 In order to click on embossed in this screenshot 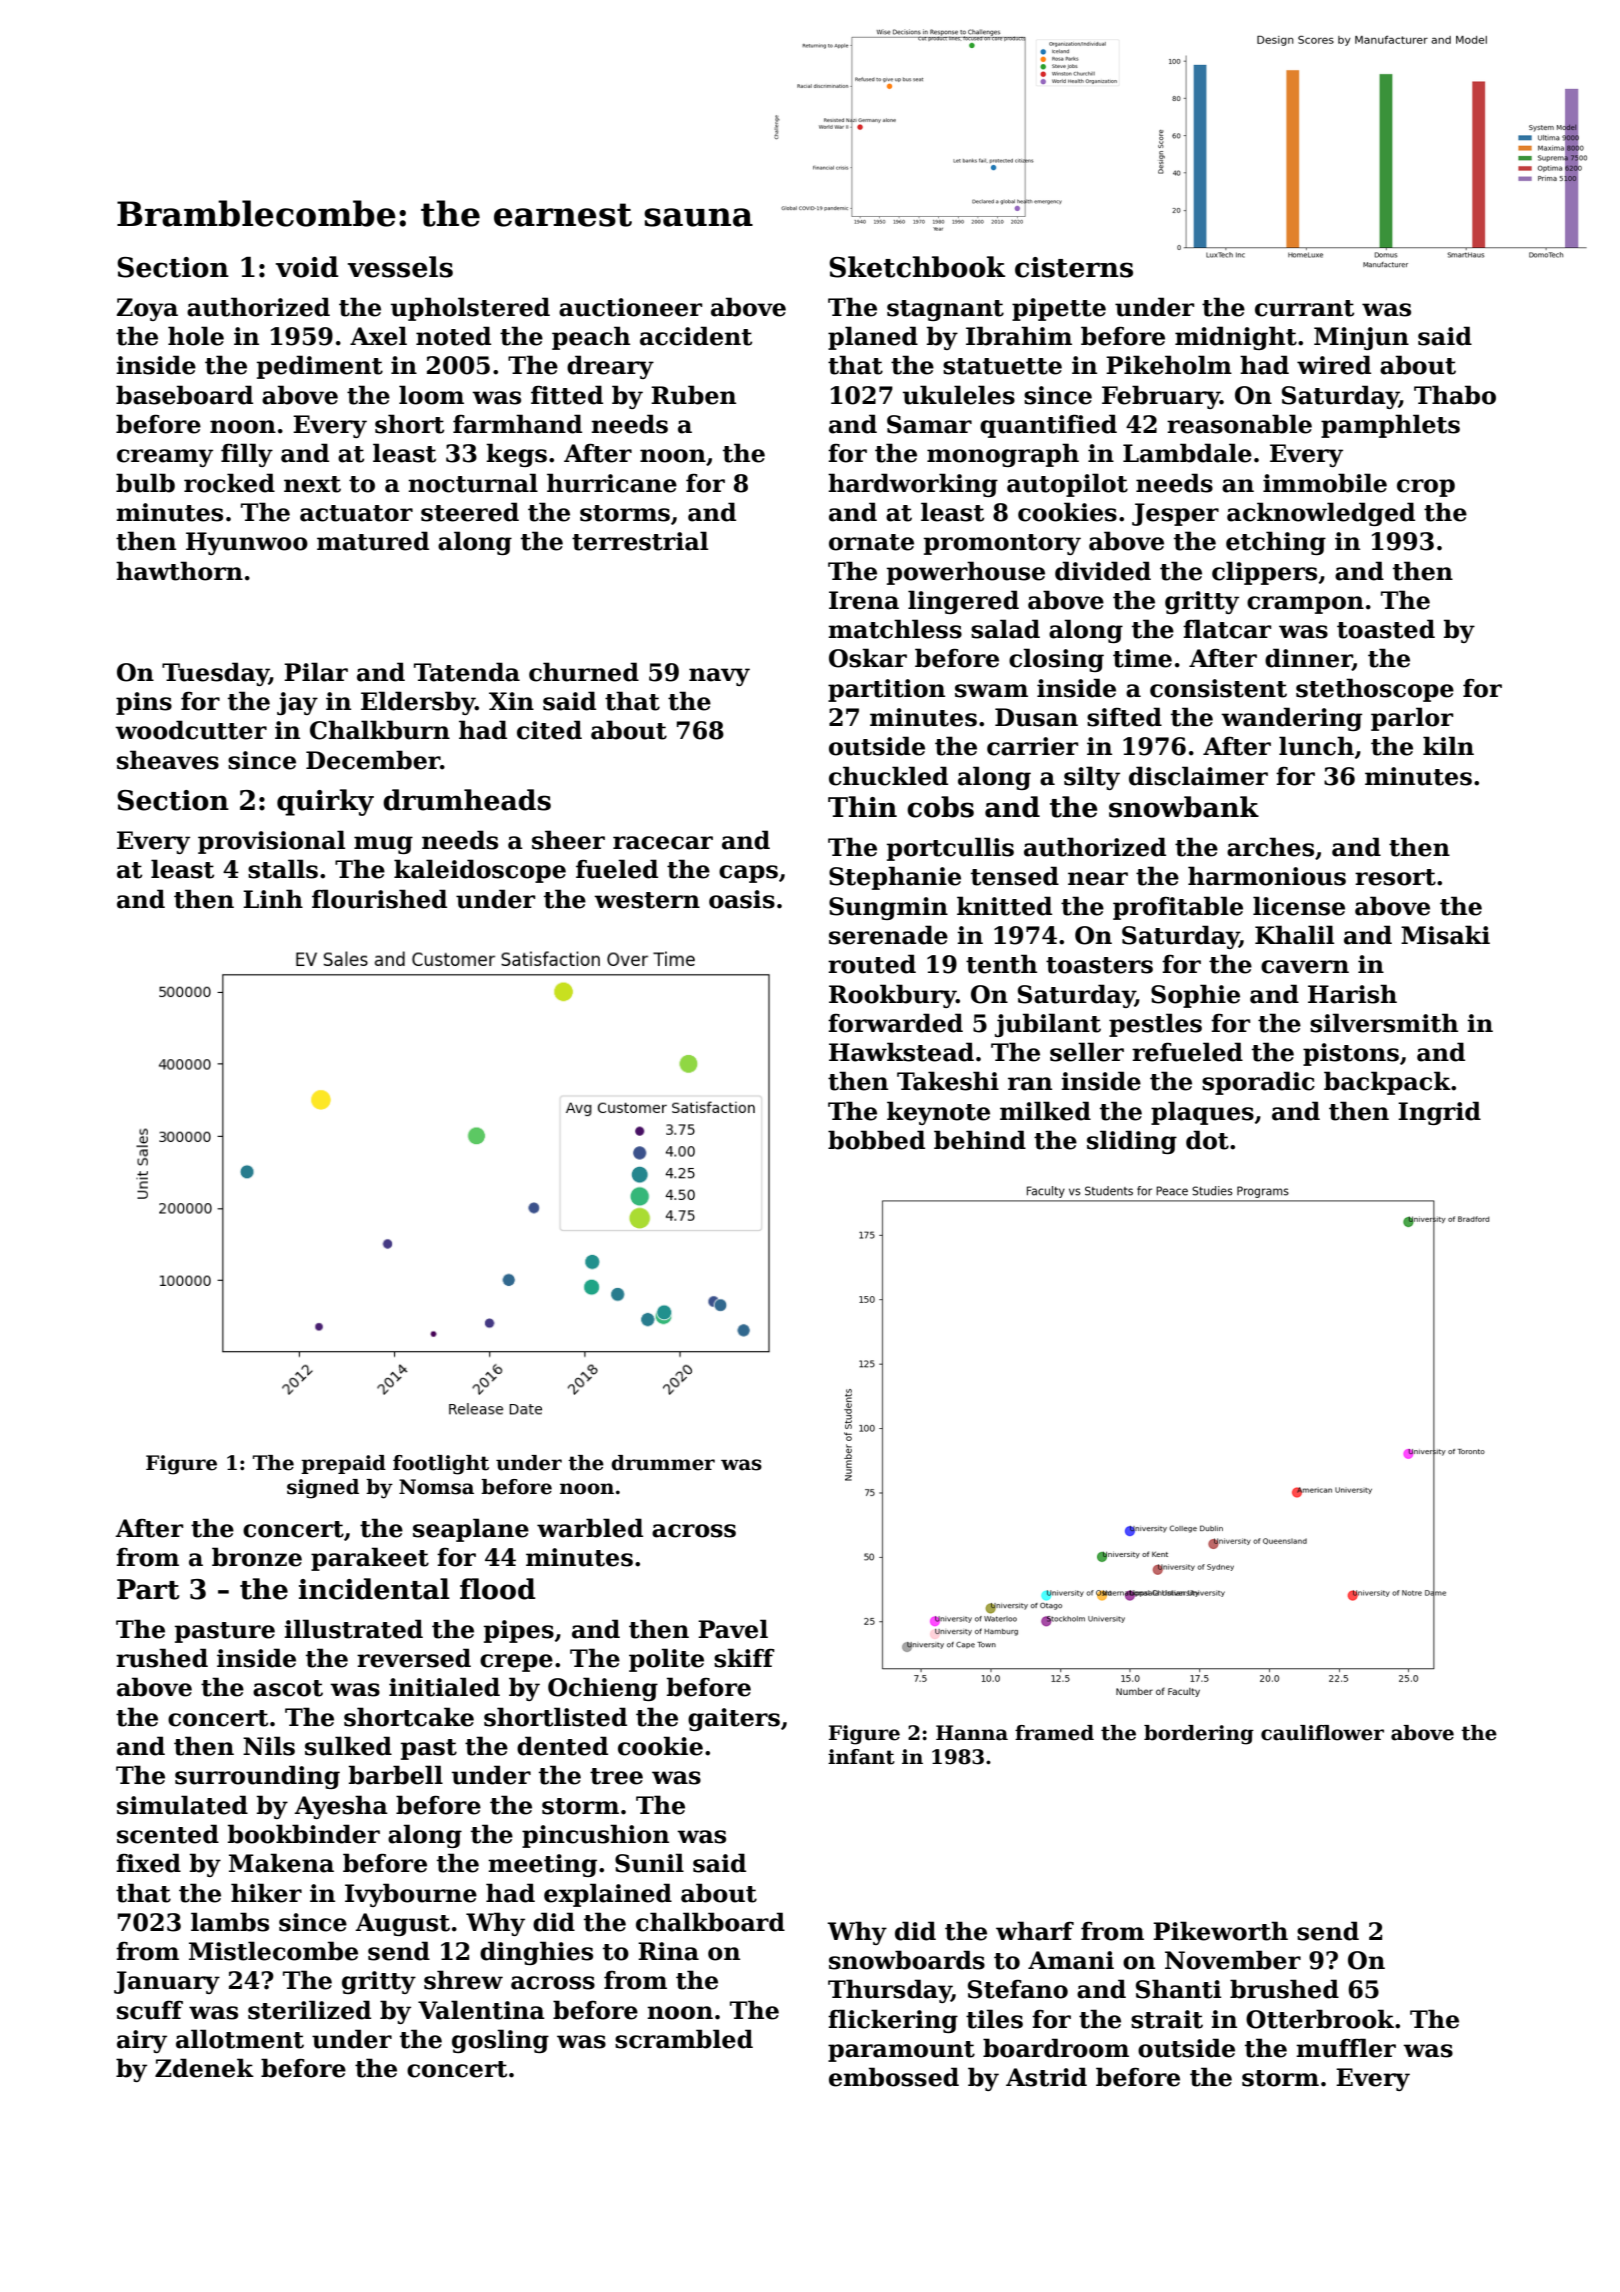, I will do `click(894, 2077)`.
